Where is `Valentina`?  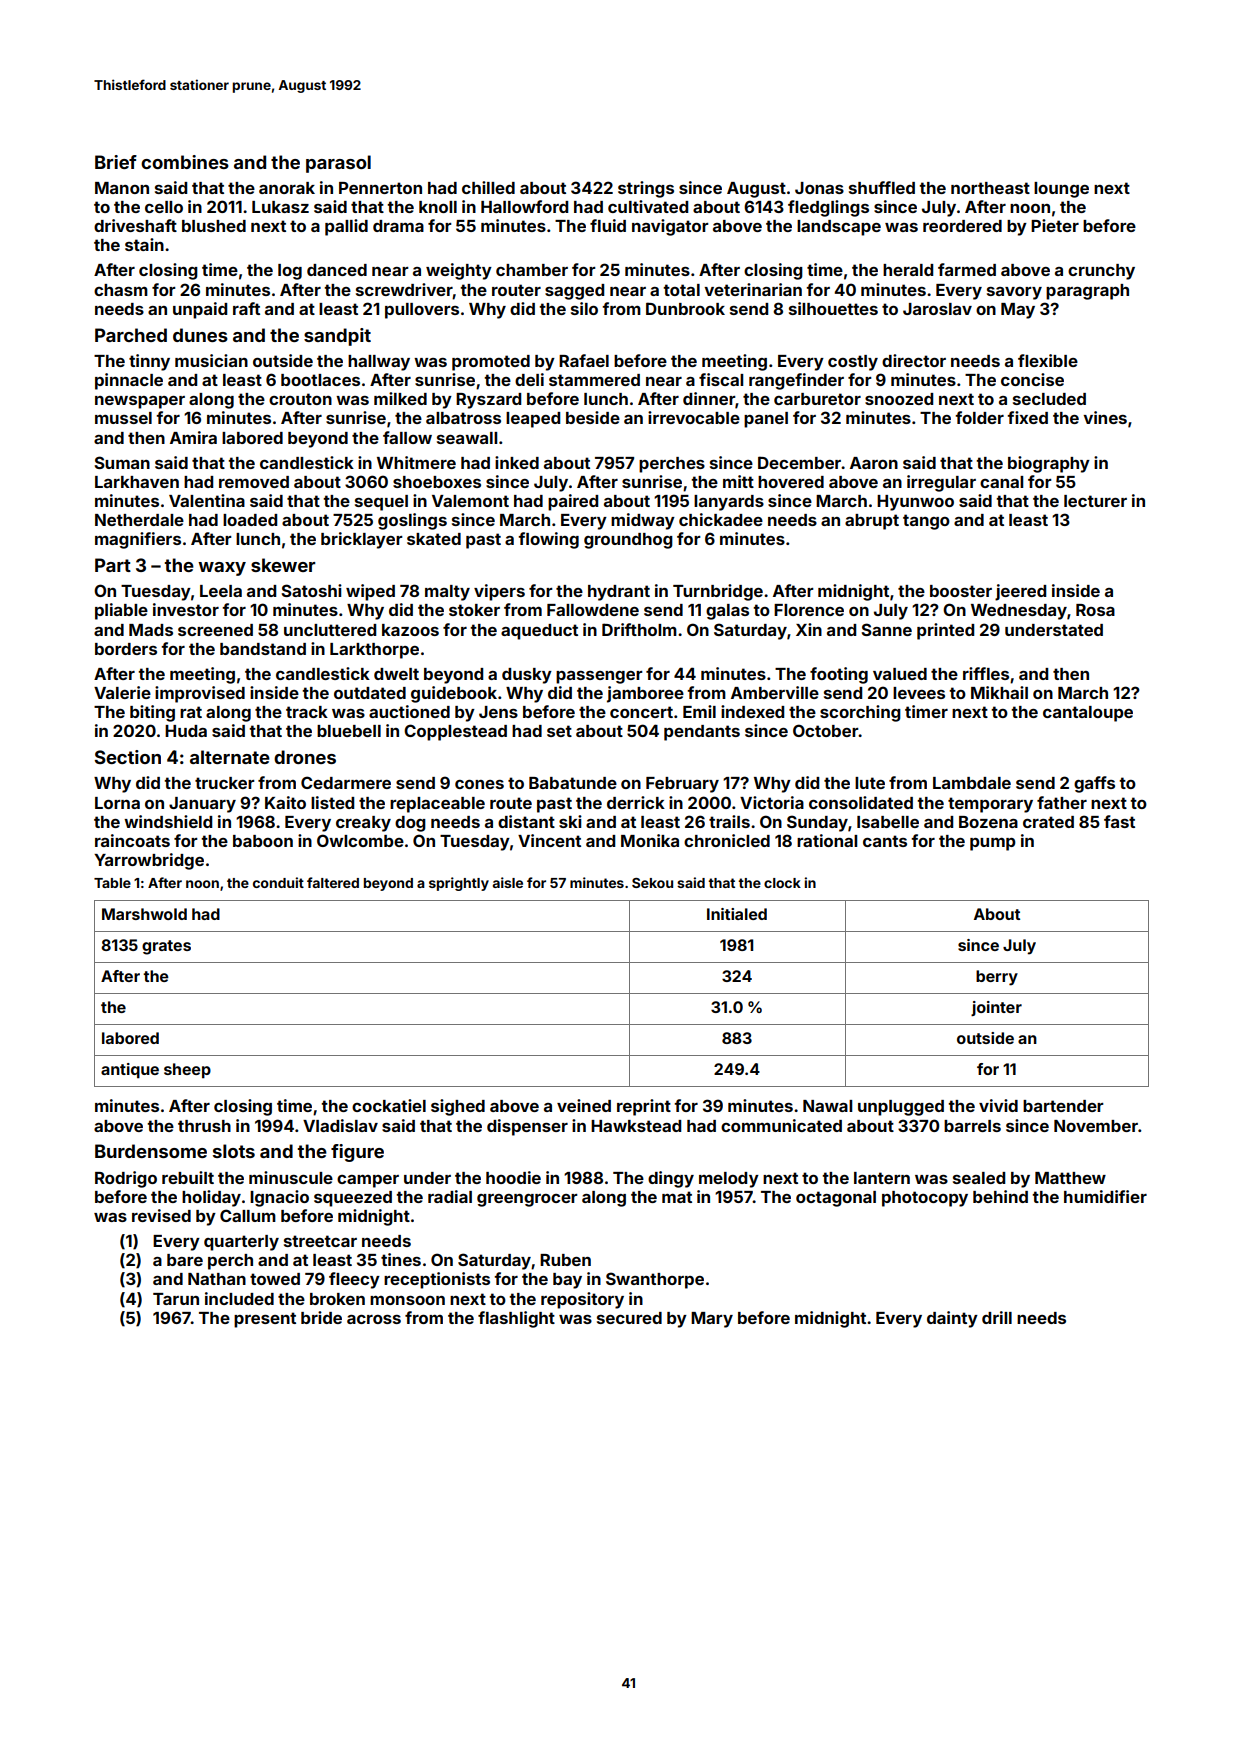 Valentina is located at coordinates (207, 500).
